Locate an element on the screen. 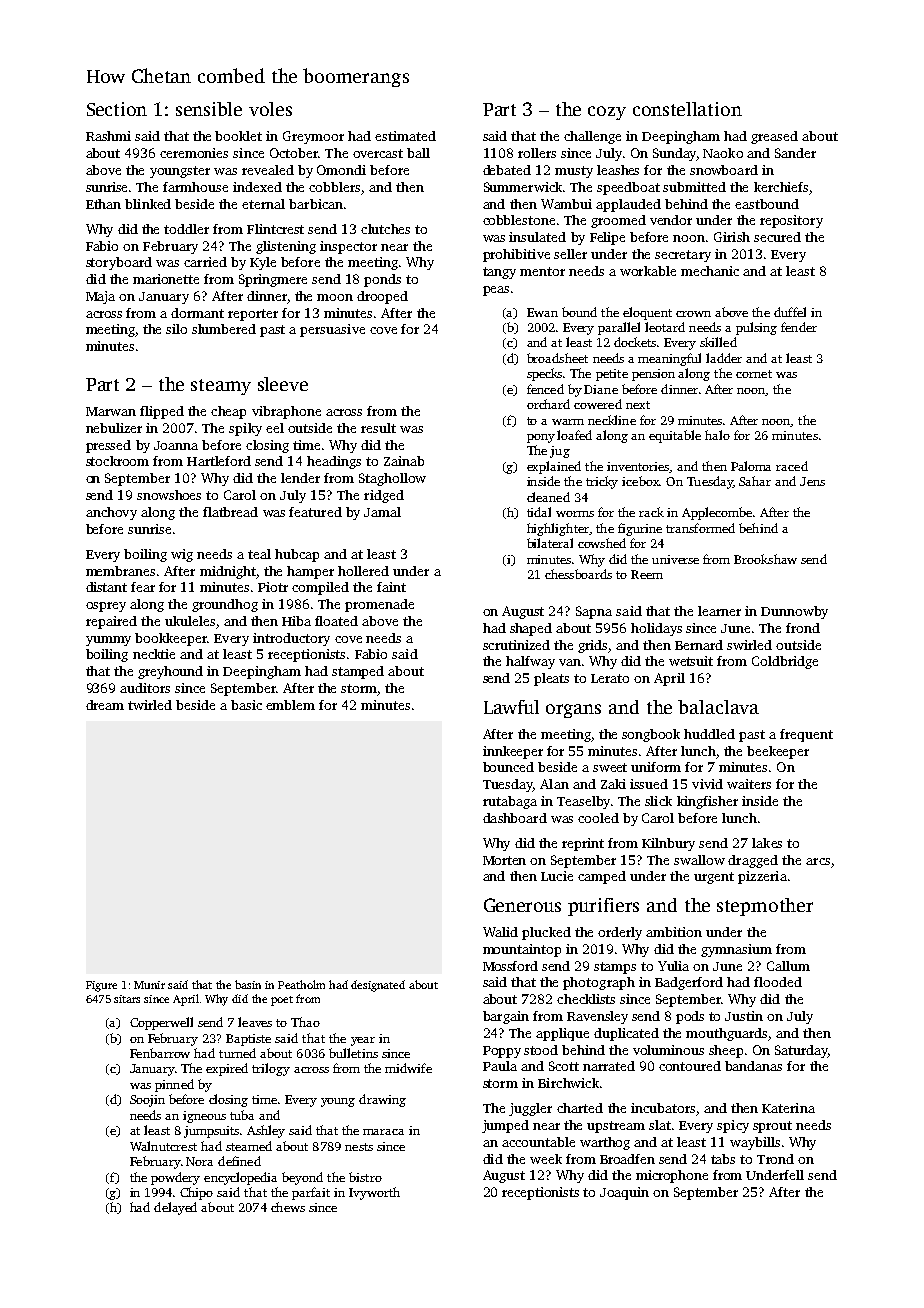 This screenshot has width=924, height=1308. jumped is located at coordinates (505, 1126).
